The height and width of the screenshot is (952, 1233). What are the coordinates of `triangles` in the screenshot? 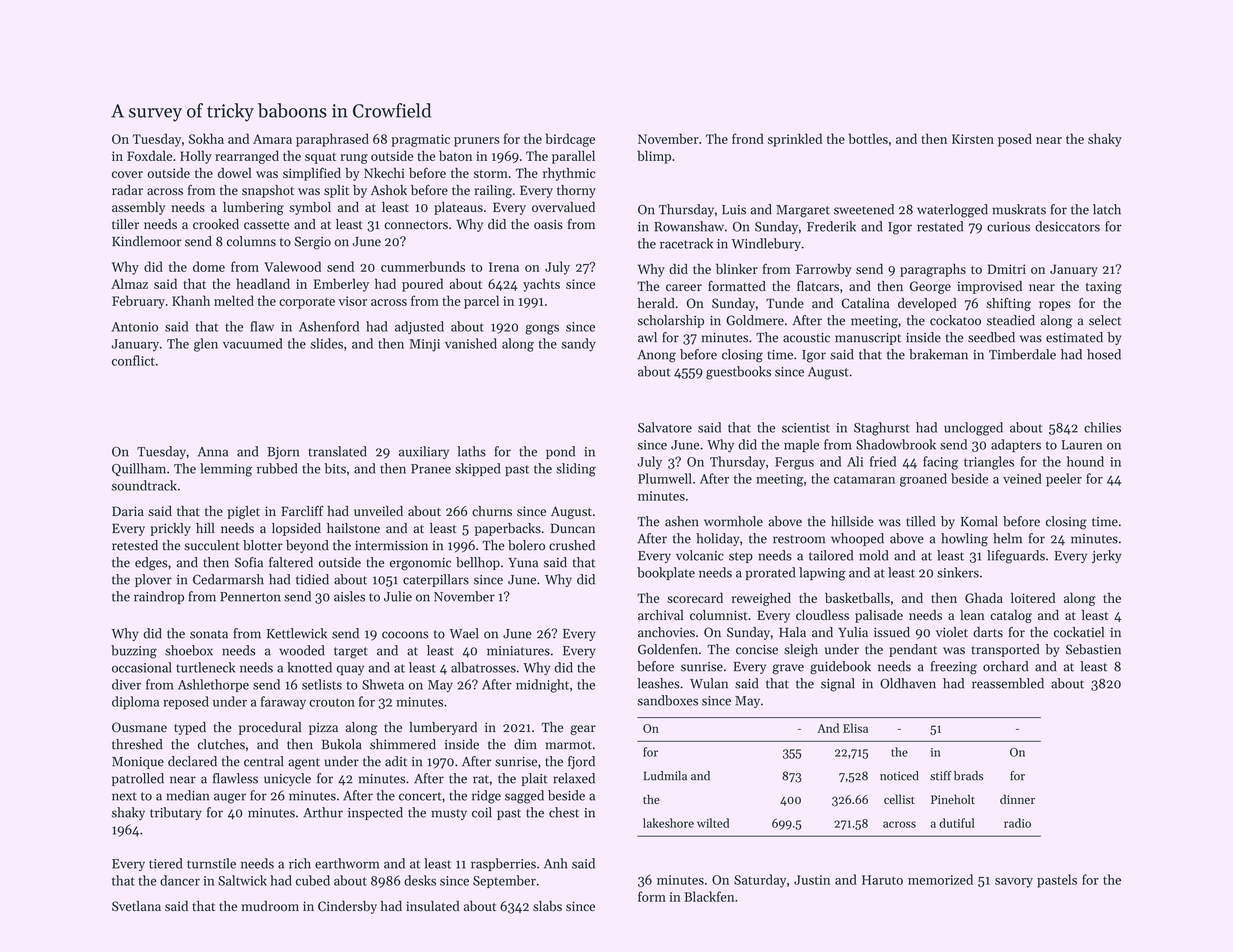 It's located at (989, 463).
